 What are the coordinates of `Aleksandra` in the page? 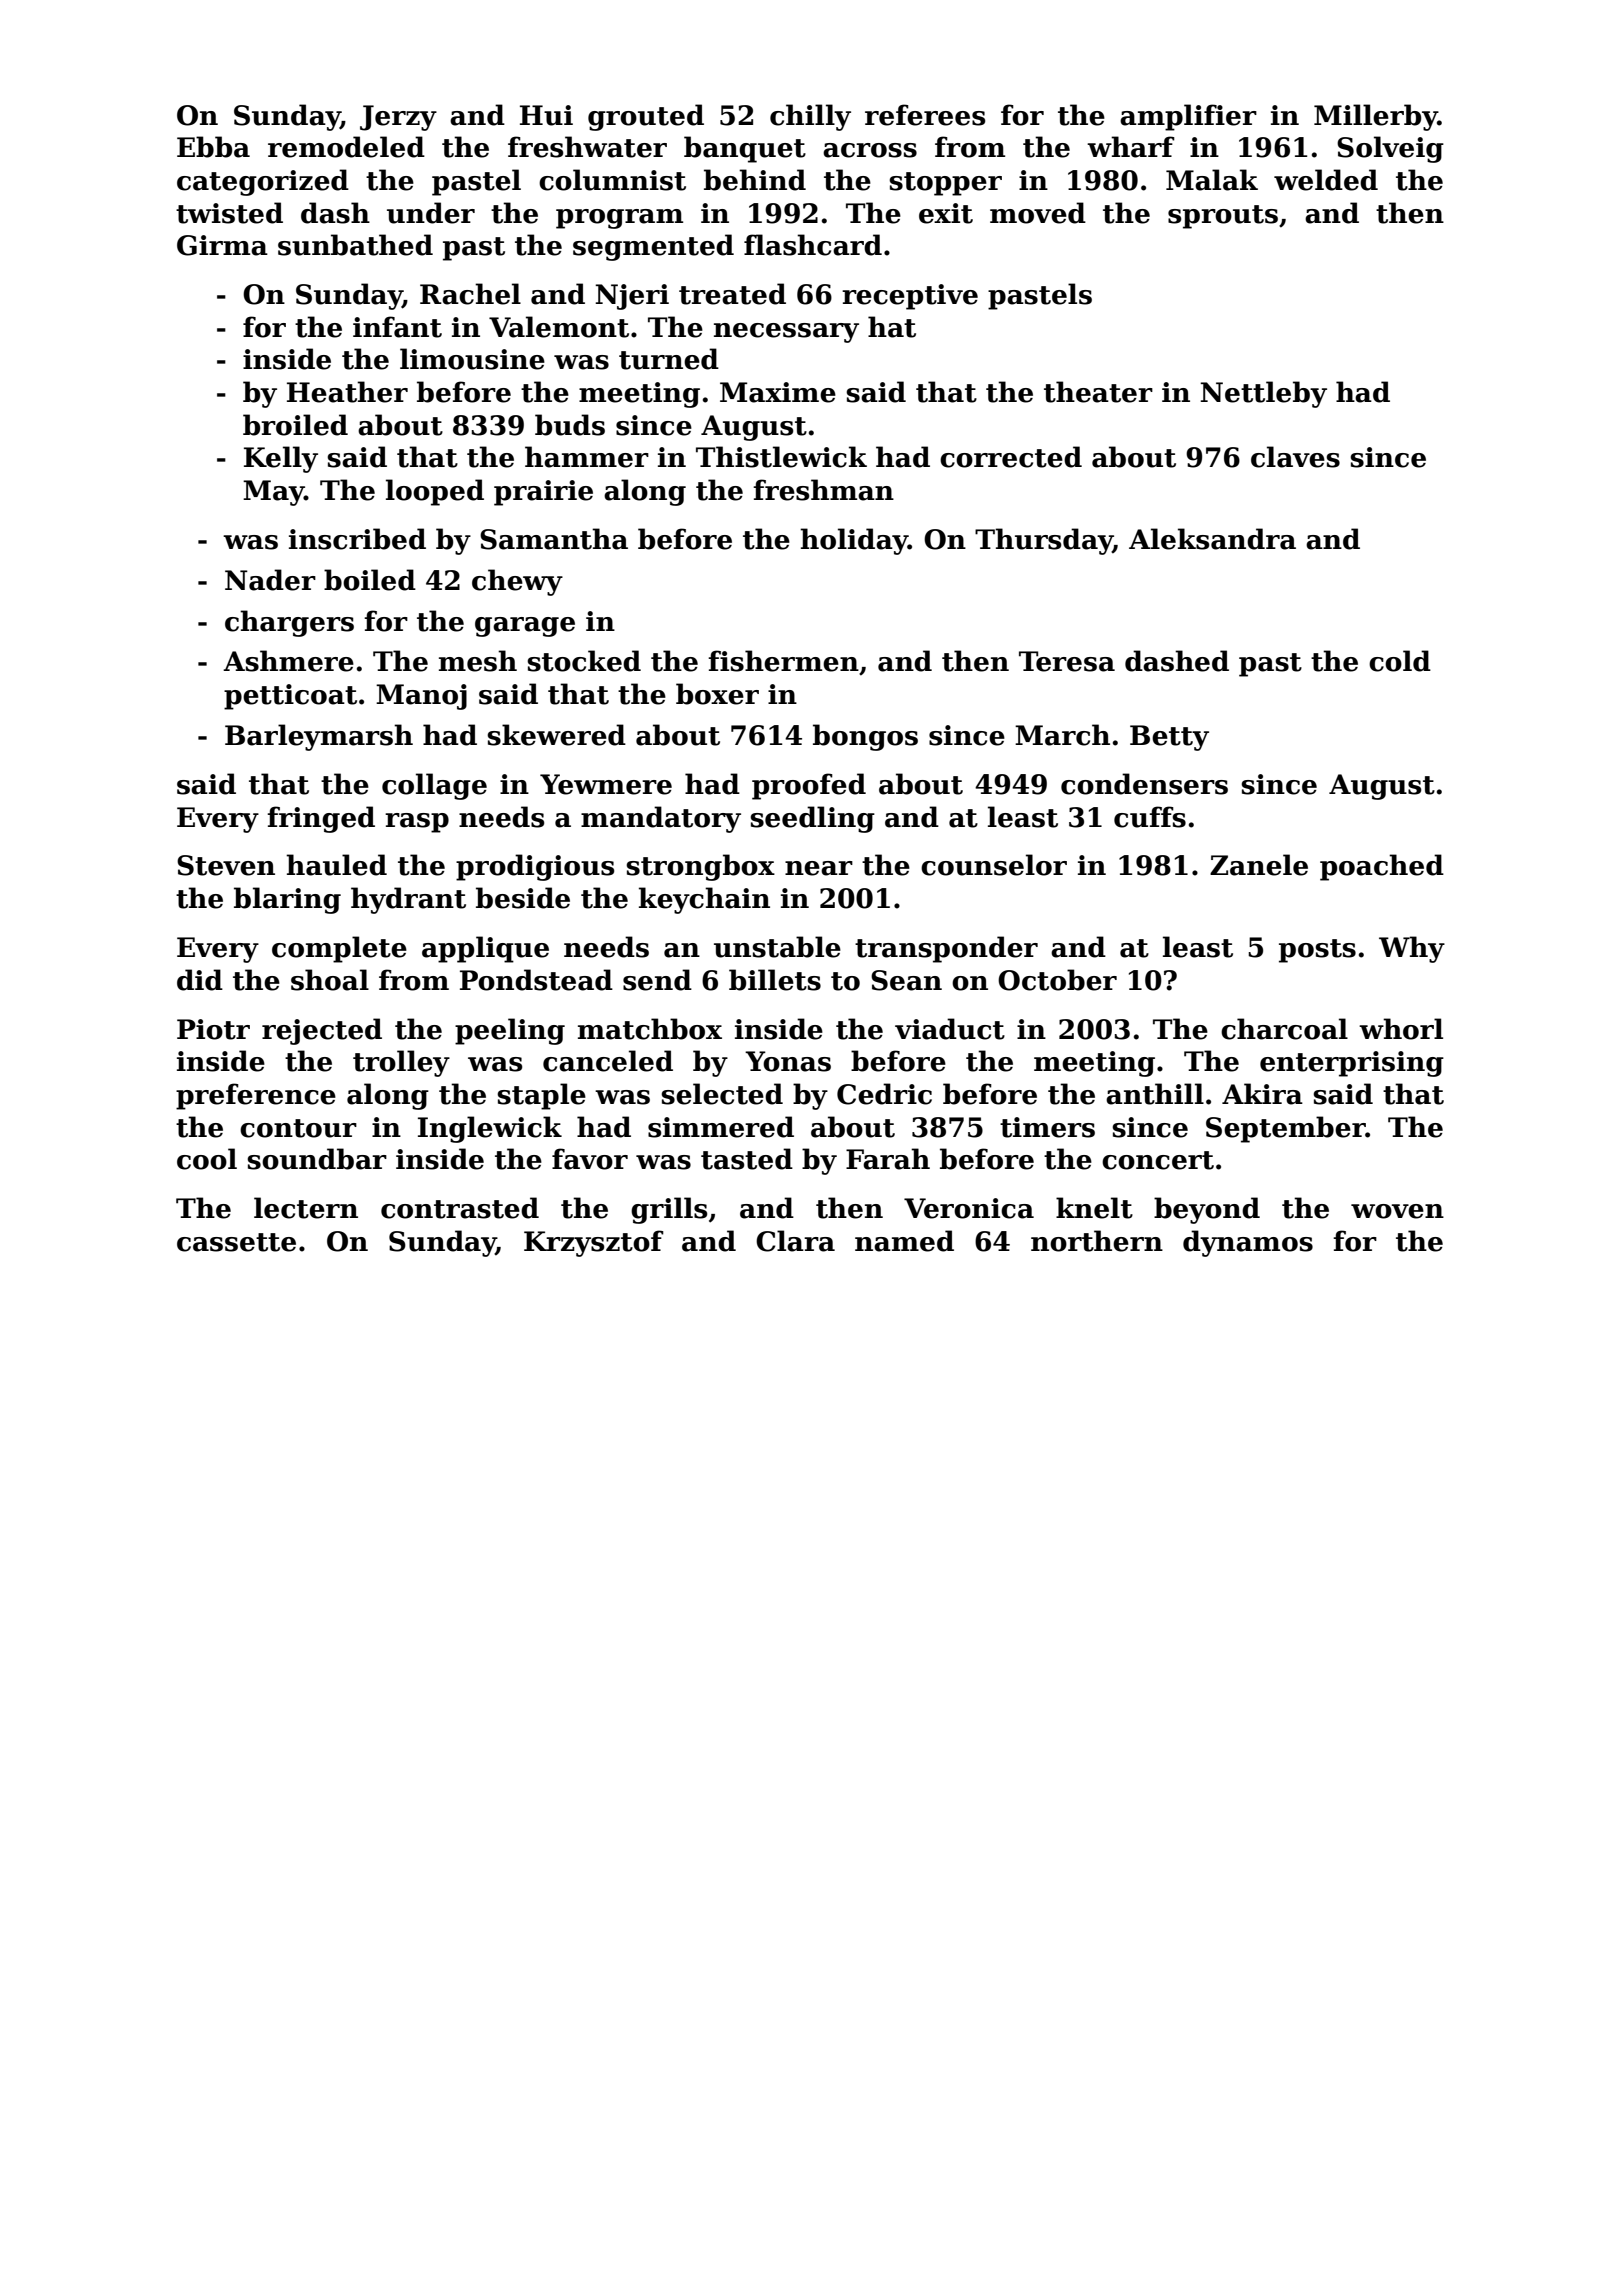 It's located at (1212, 539).
